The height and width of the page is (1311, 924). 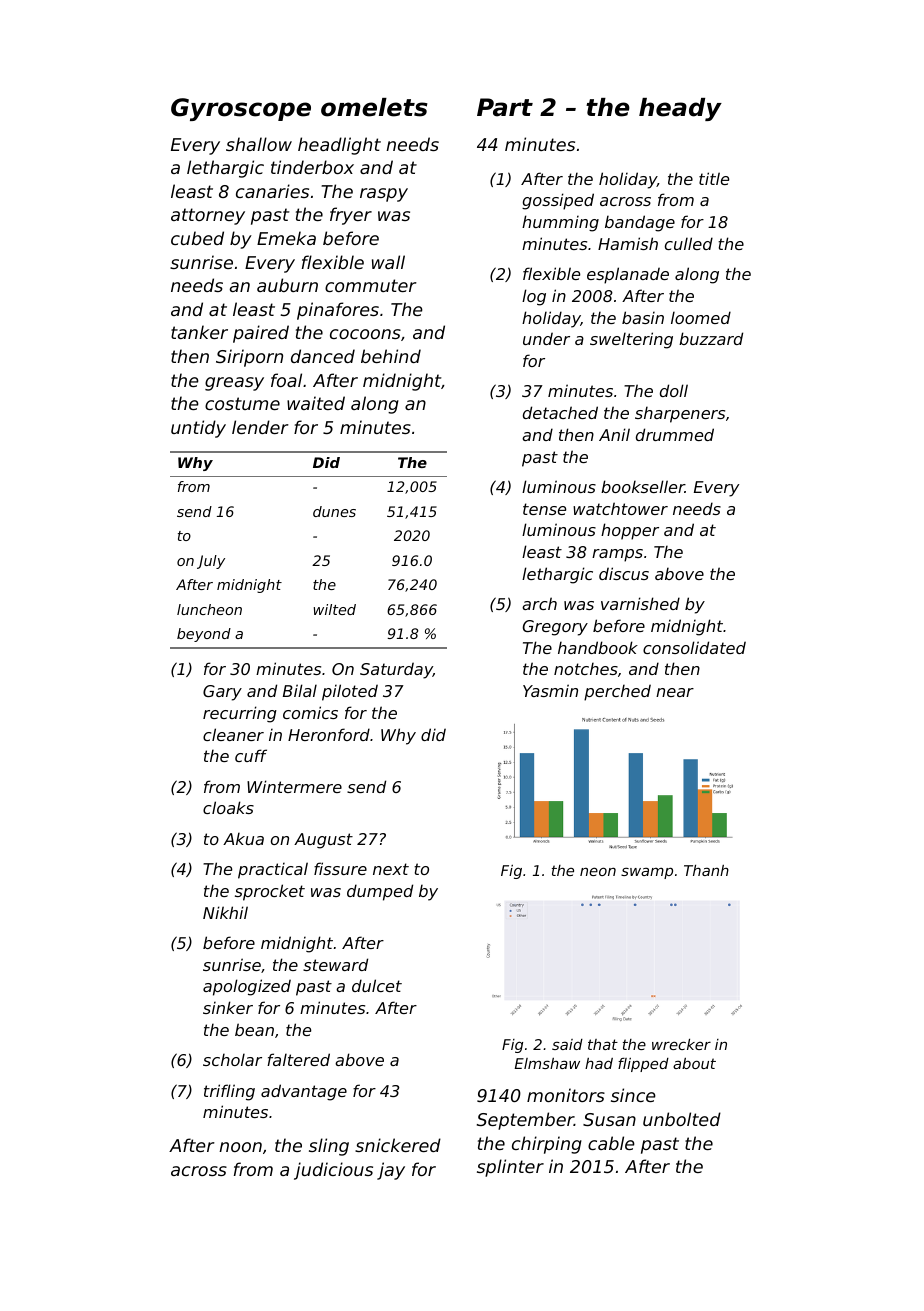 I want to click on Gyroscope, so click(x=241, y=109).
